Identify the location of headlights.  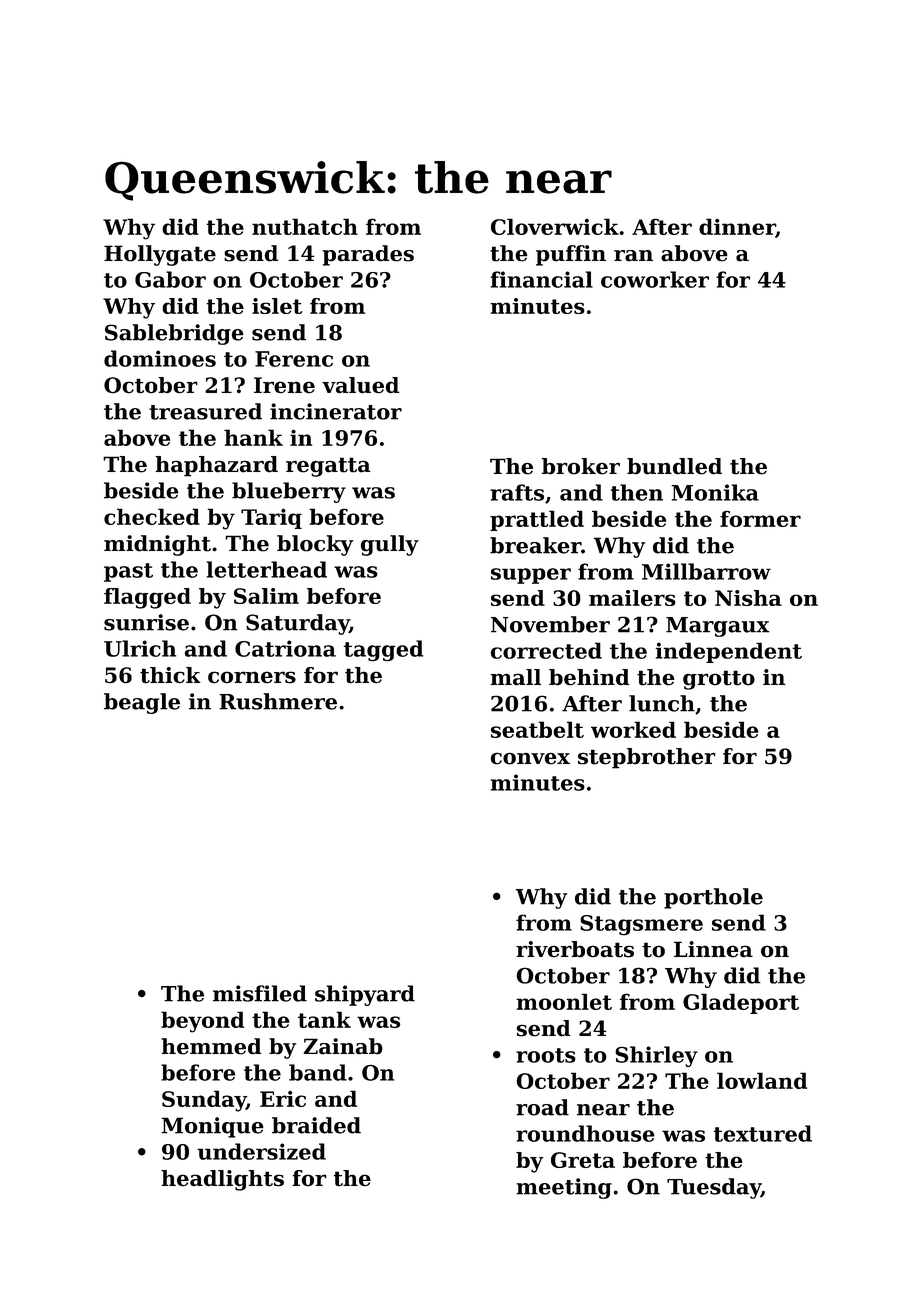
(222, 1180).
